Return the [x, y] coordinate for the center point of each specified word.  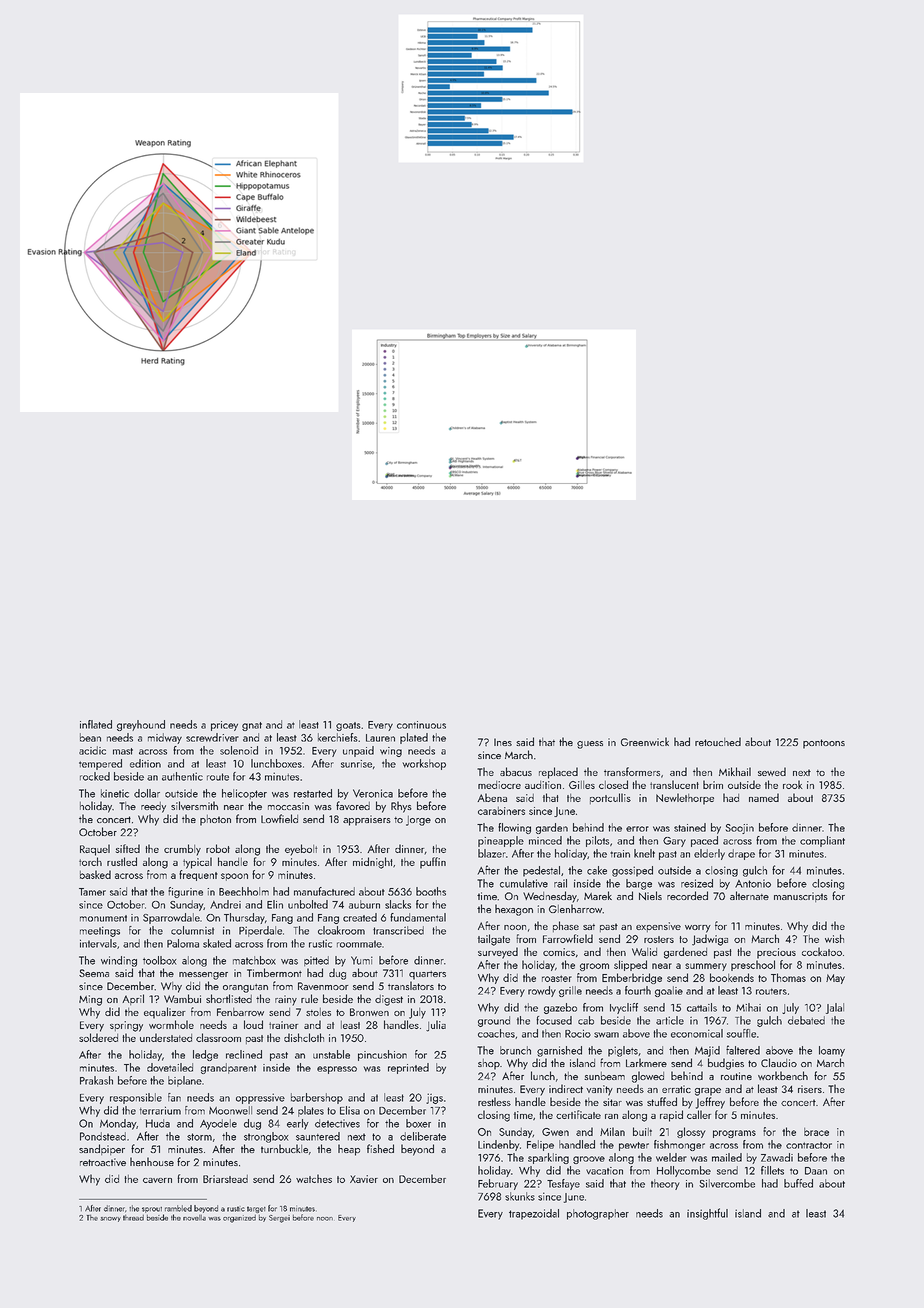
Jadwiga [710, 940]
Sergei [279, 1219]
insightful [707, 1214]
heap [349, 1150]
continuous [421, 725]
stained [690, 827]
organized [239, 1219]
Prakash [96, 1080]
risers [810, 1089]
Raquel [95, 850]
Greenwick [645, 741]
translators [411, 985]
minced [545, 840]
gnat [252, 726]
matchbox [254, 960]
